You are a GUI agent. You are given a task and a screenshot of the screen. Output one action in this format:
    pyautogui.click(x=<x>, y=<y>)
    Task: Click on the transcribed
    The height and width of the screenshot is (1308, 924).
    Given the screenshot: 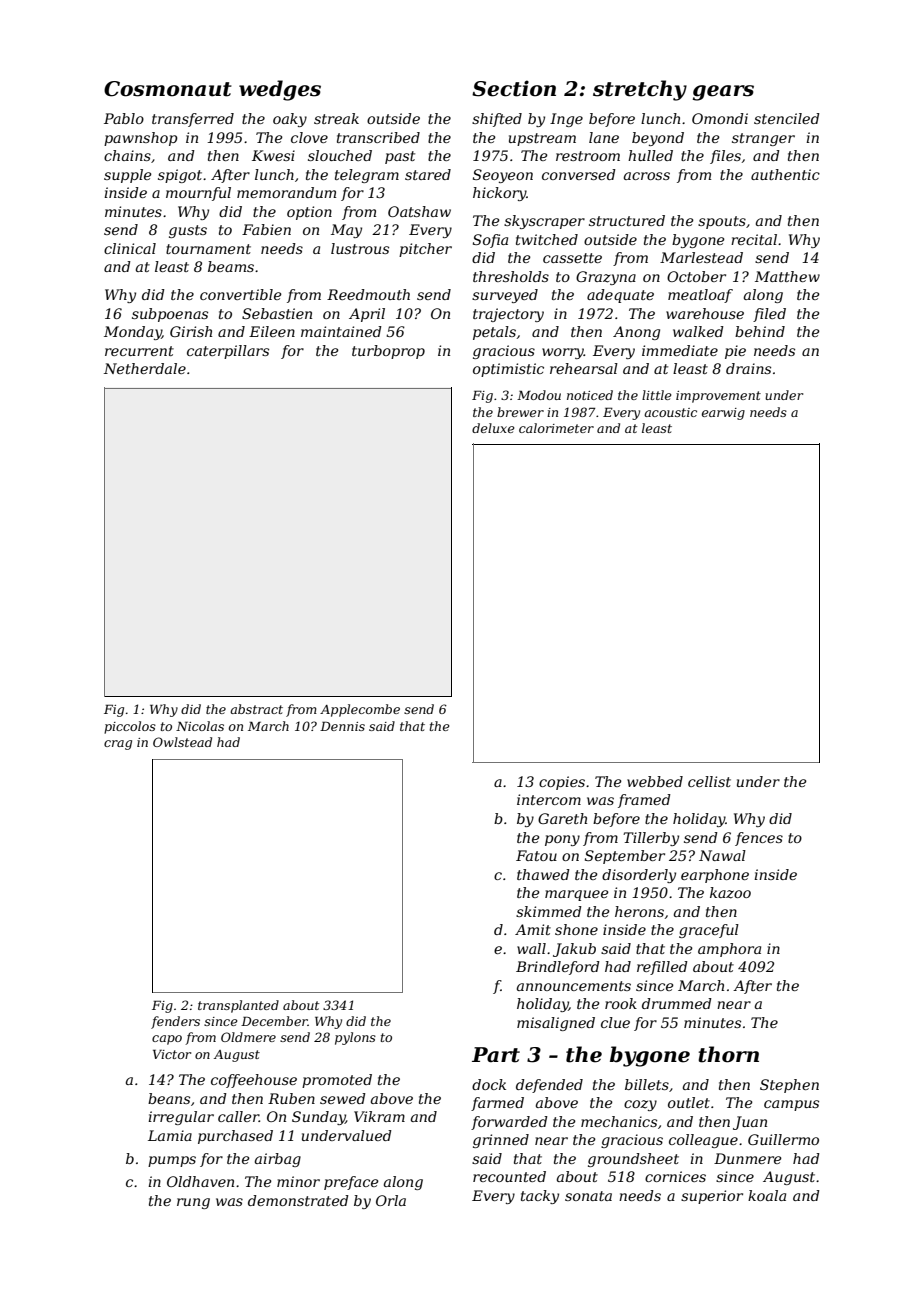 What is the action you would take?
    pyautogui.click(x=378, y=137)
